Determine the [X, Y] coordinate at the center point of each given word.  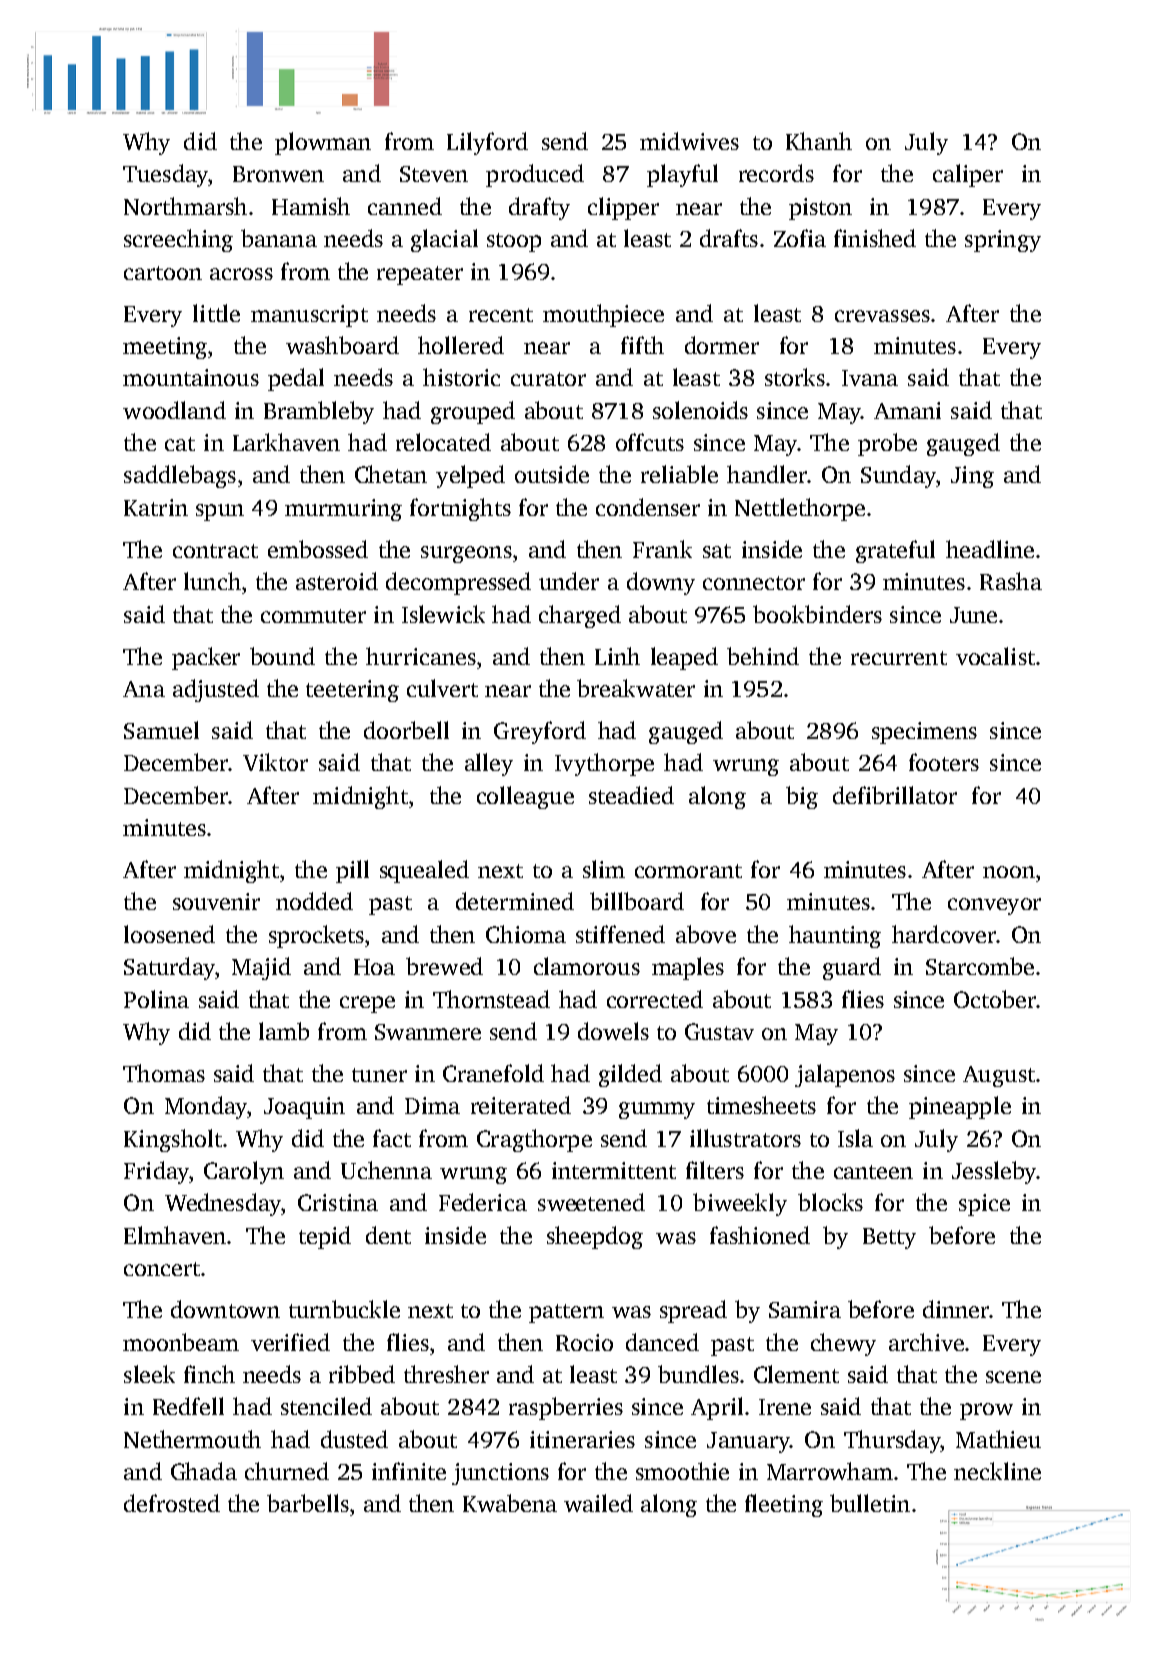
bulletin [870, 1503]
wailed [598, 1503]
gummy [657, 1110]
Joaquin [304, 1108]
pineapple [960, 1107]
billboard [637, 901]
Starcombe [980, 966]
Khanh [819, 141]
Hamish [311, 206]
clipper [623, 208]
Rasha [1011, 581]
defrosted [172, 1503]
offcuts [650, 442]
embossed [318, 549]
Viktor [275, 762]
